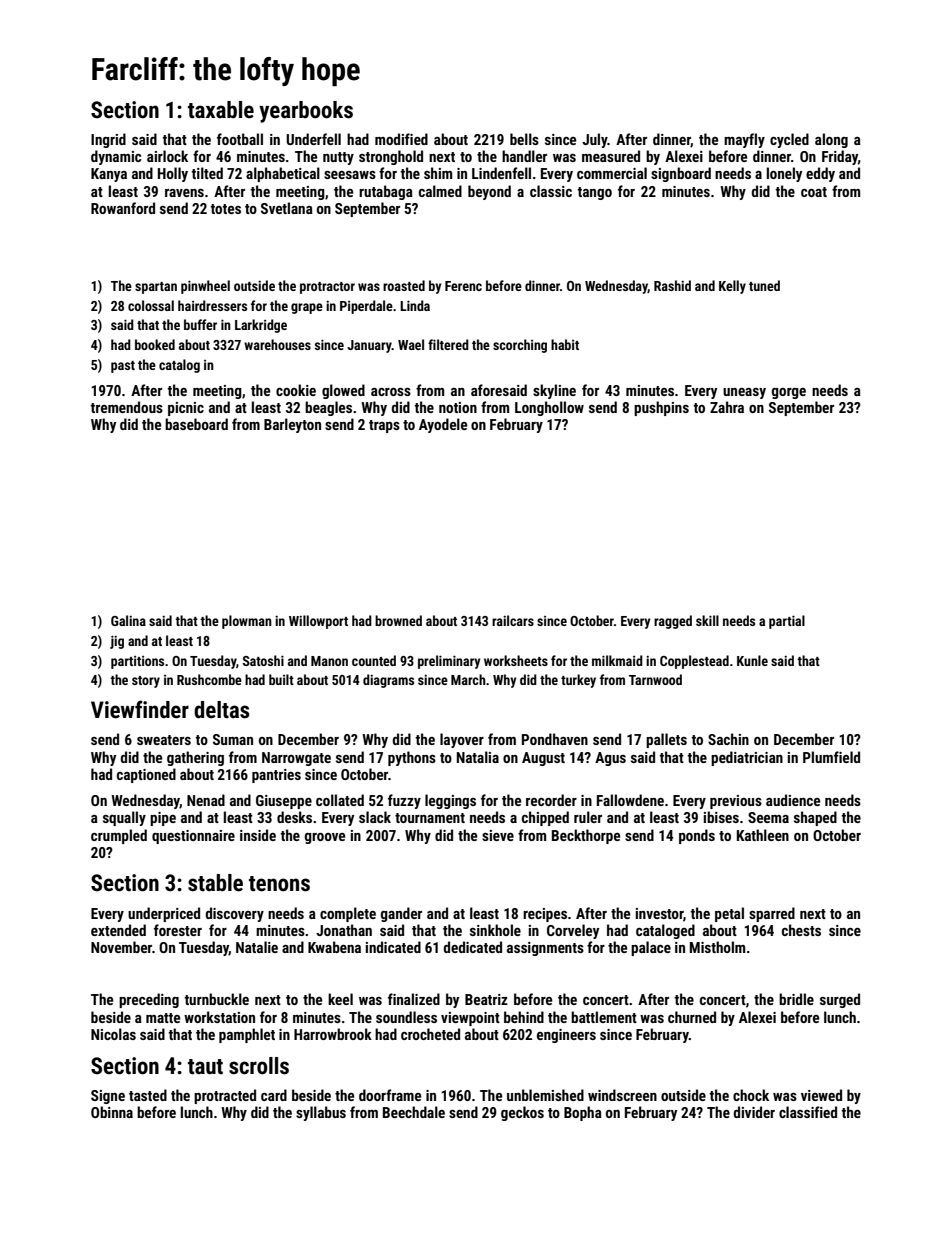 This screenshot has height=1233, width=952. Describe the element at coordinates (522, 1113) in the screenshot. I see `geckos` at that location.
